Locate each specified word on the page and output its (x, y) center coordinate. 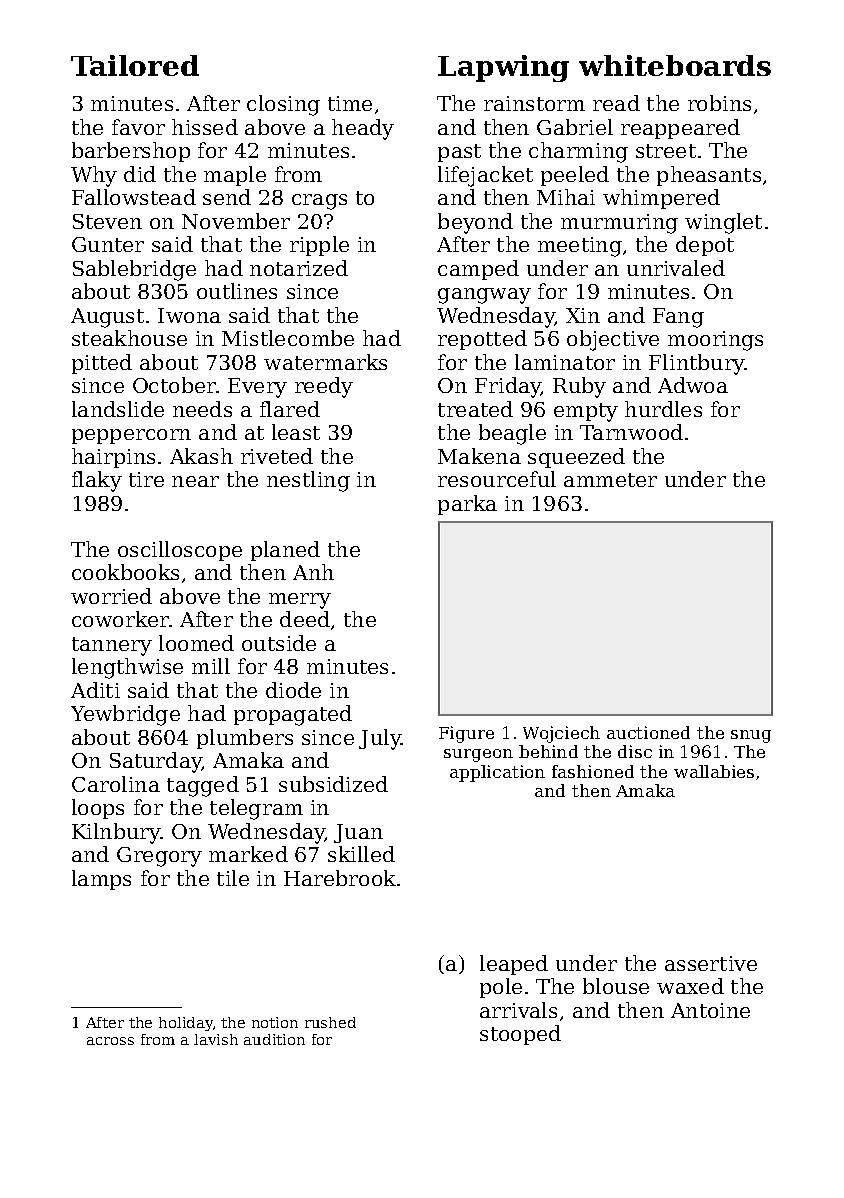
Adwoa (693, 385)
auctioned (648, 732)
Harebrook (340, 878)
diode (293, 690)
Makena (479, 456)
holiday (186, 1024)
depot (705, 246)
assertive (711, 963)
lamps (101, 880)
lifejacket (485, 176)
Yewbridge (125, 715)
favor (138, 127)
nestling (308, 481)
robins (719, 103)
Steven (107, 221)
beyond (475, 223)
